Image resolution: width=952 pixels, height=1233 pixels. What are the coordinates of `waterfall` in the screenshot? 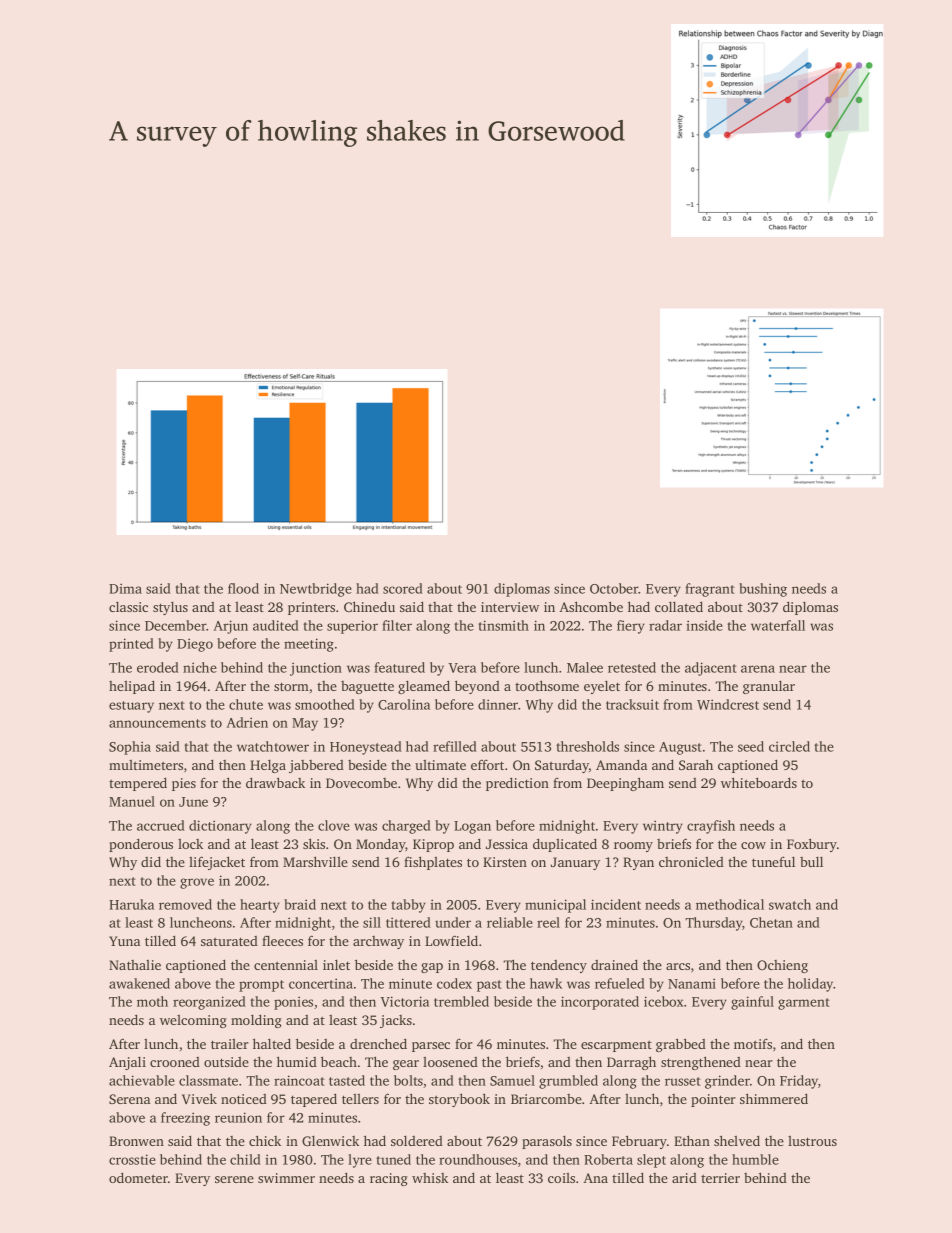 It's located at (778, 625).
